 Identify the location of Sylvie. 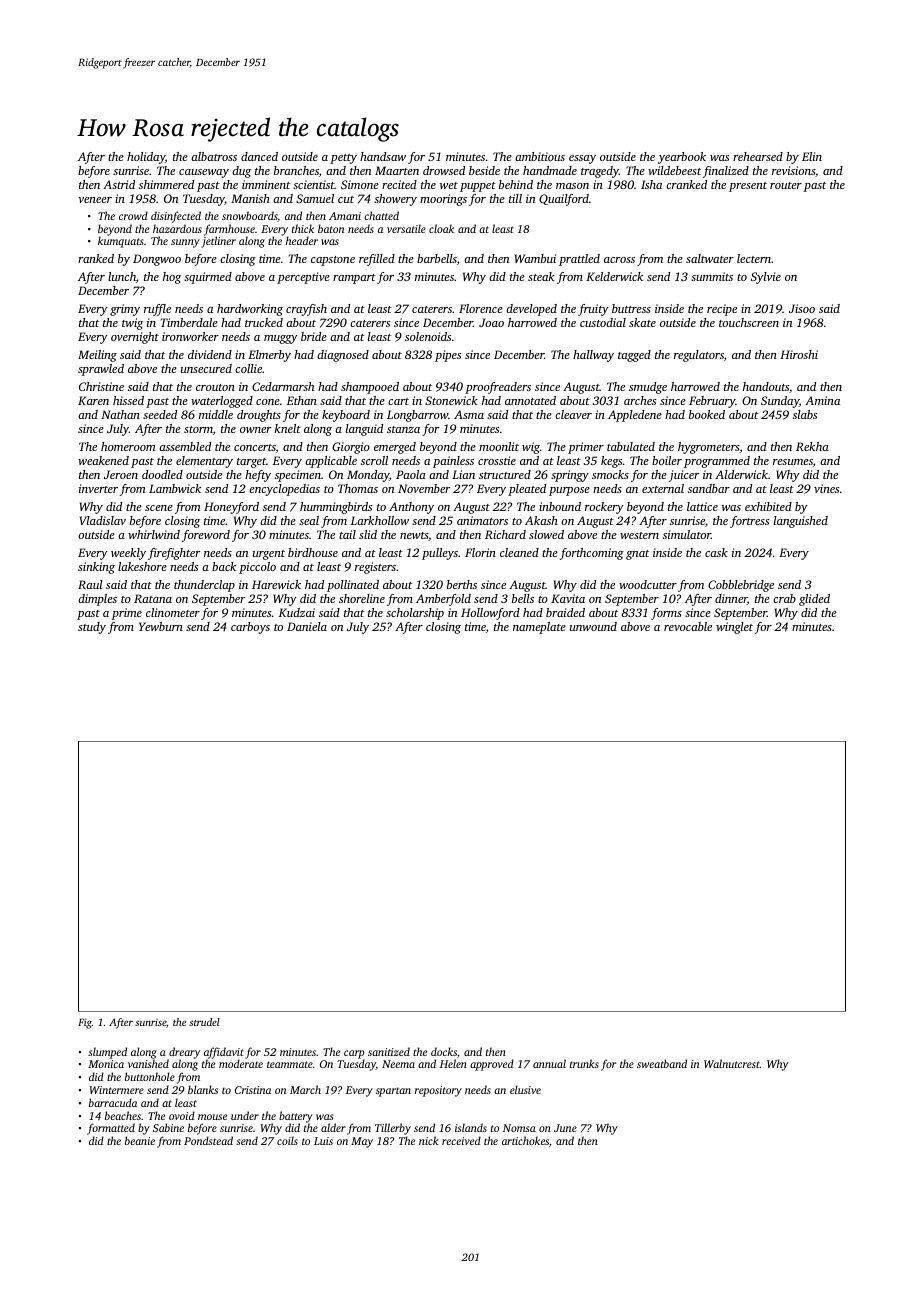
(766, 278).
